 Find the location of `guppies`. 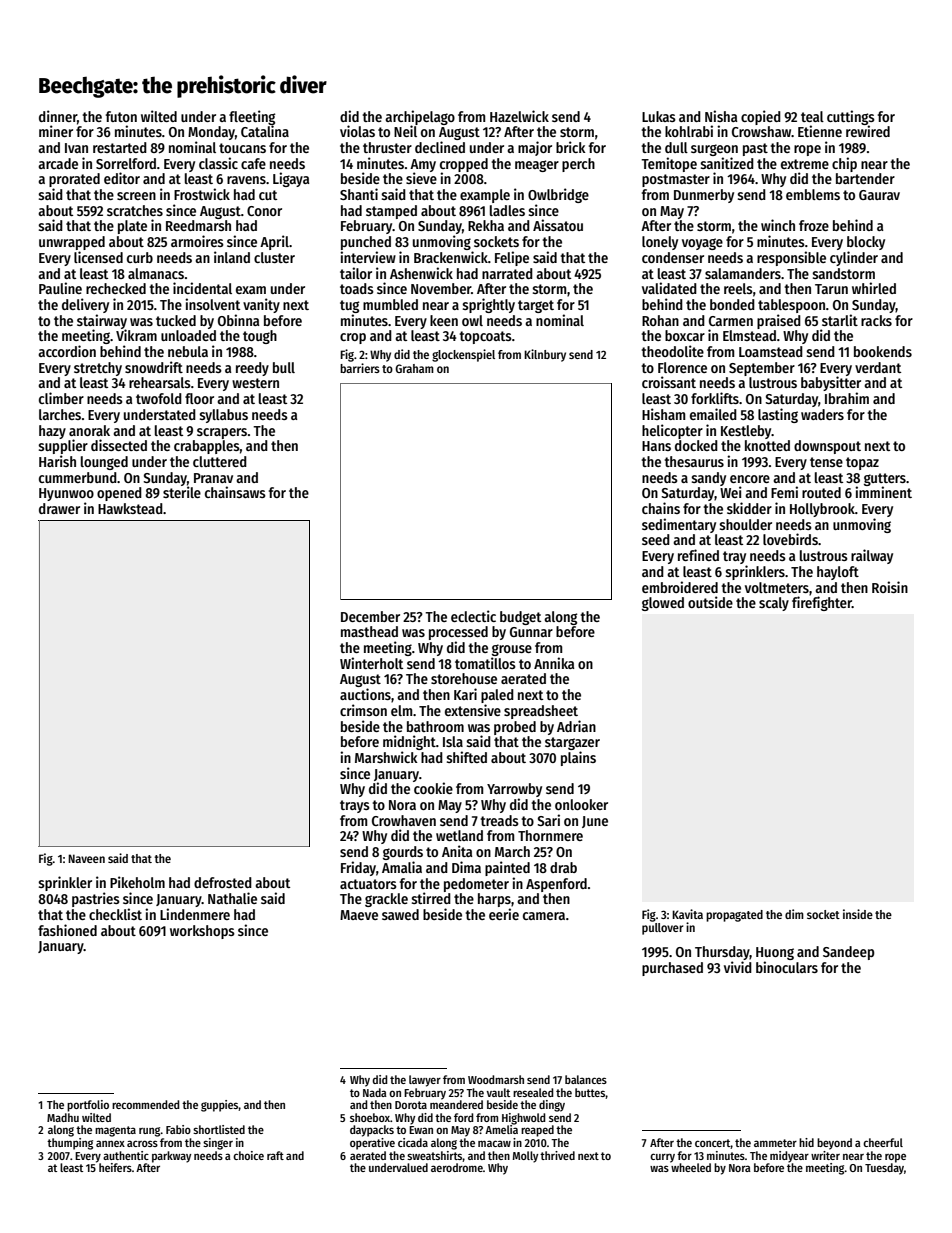

guppies is located at coordinates (220, 1106).
